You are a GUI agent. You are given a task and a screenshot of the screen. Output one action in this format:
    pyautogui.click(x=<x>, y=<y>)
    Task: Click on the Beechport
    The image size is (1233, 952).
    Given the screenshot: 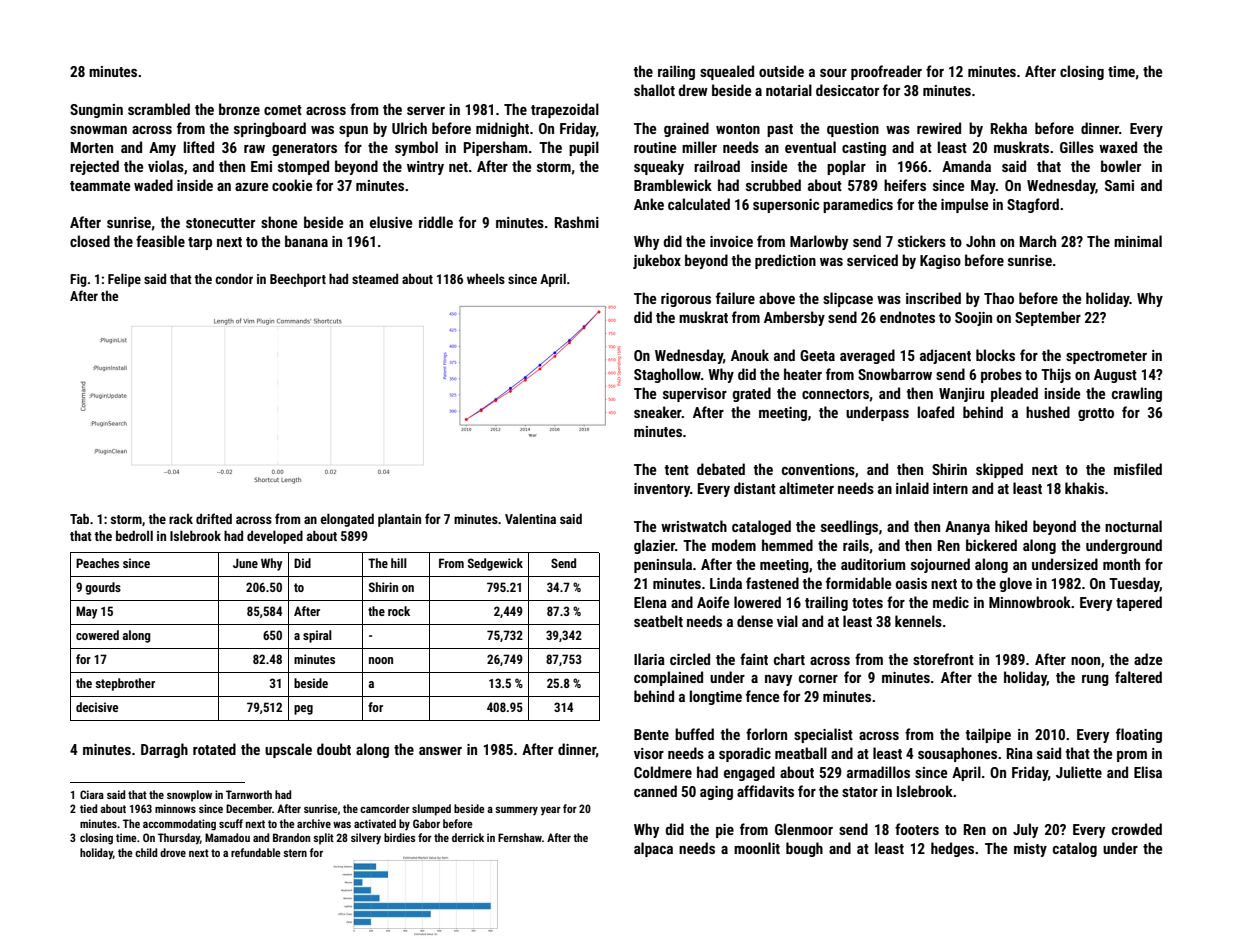 What is the action you would take?
    pyautogui.click(x=298, y=280)
